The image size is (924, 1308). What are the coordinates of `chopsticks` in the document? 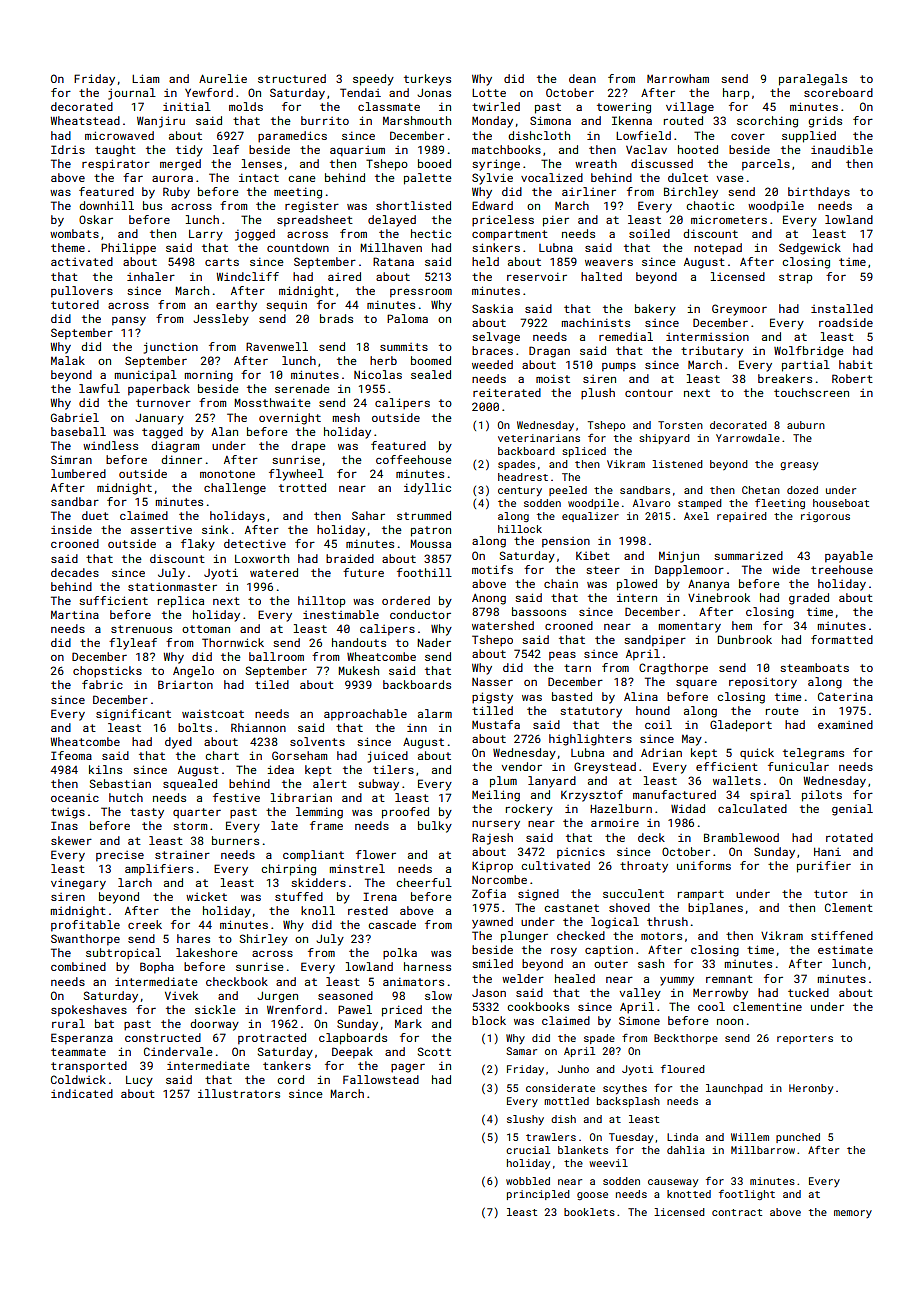 It's located at (107, 672).
